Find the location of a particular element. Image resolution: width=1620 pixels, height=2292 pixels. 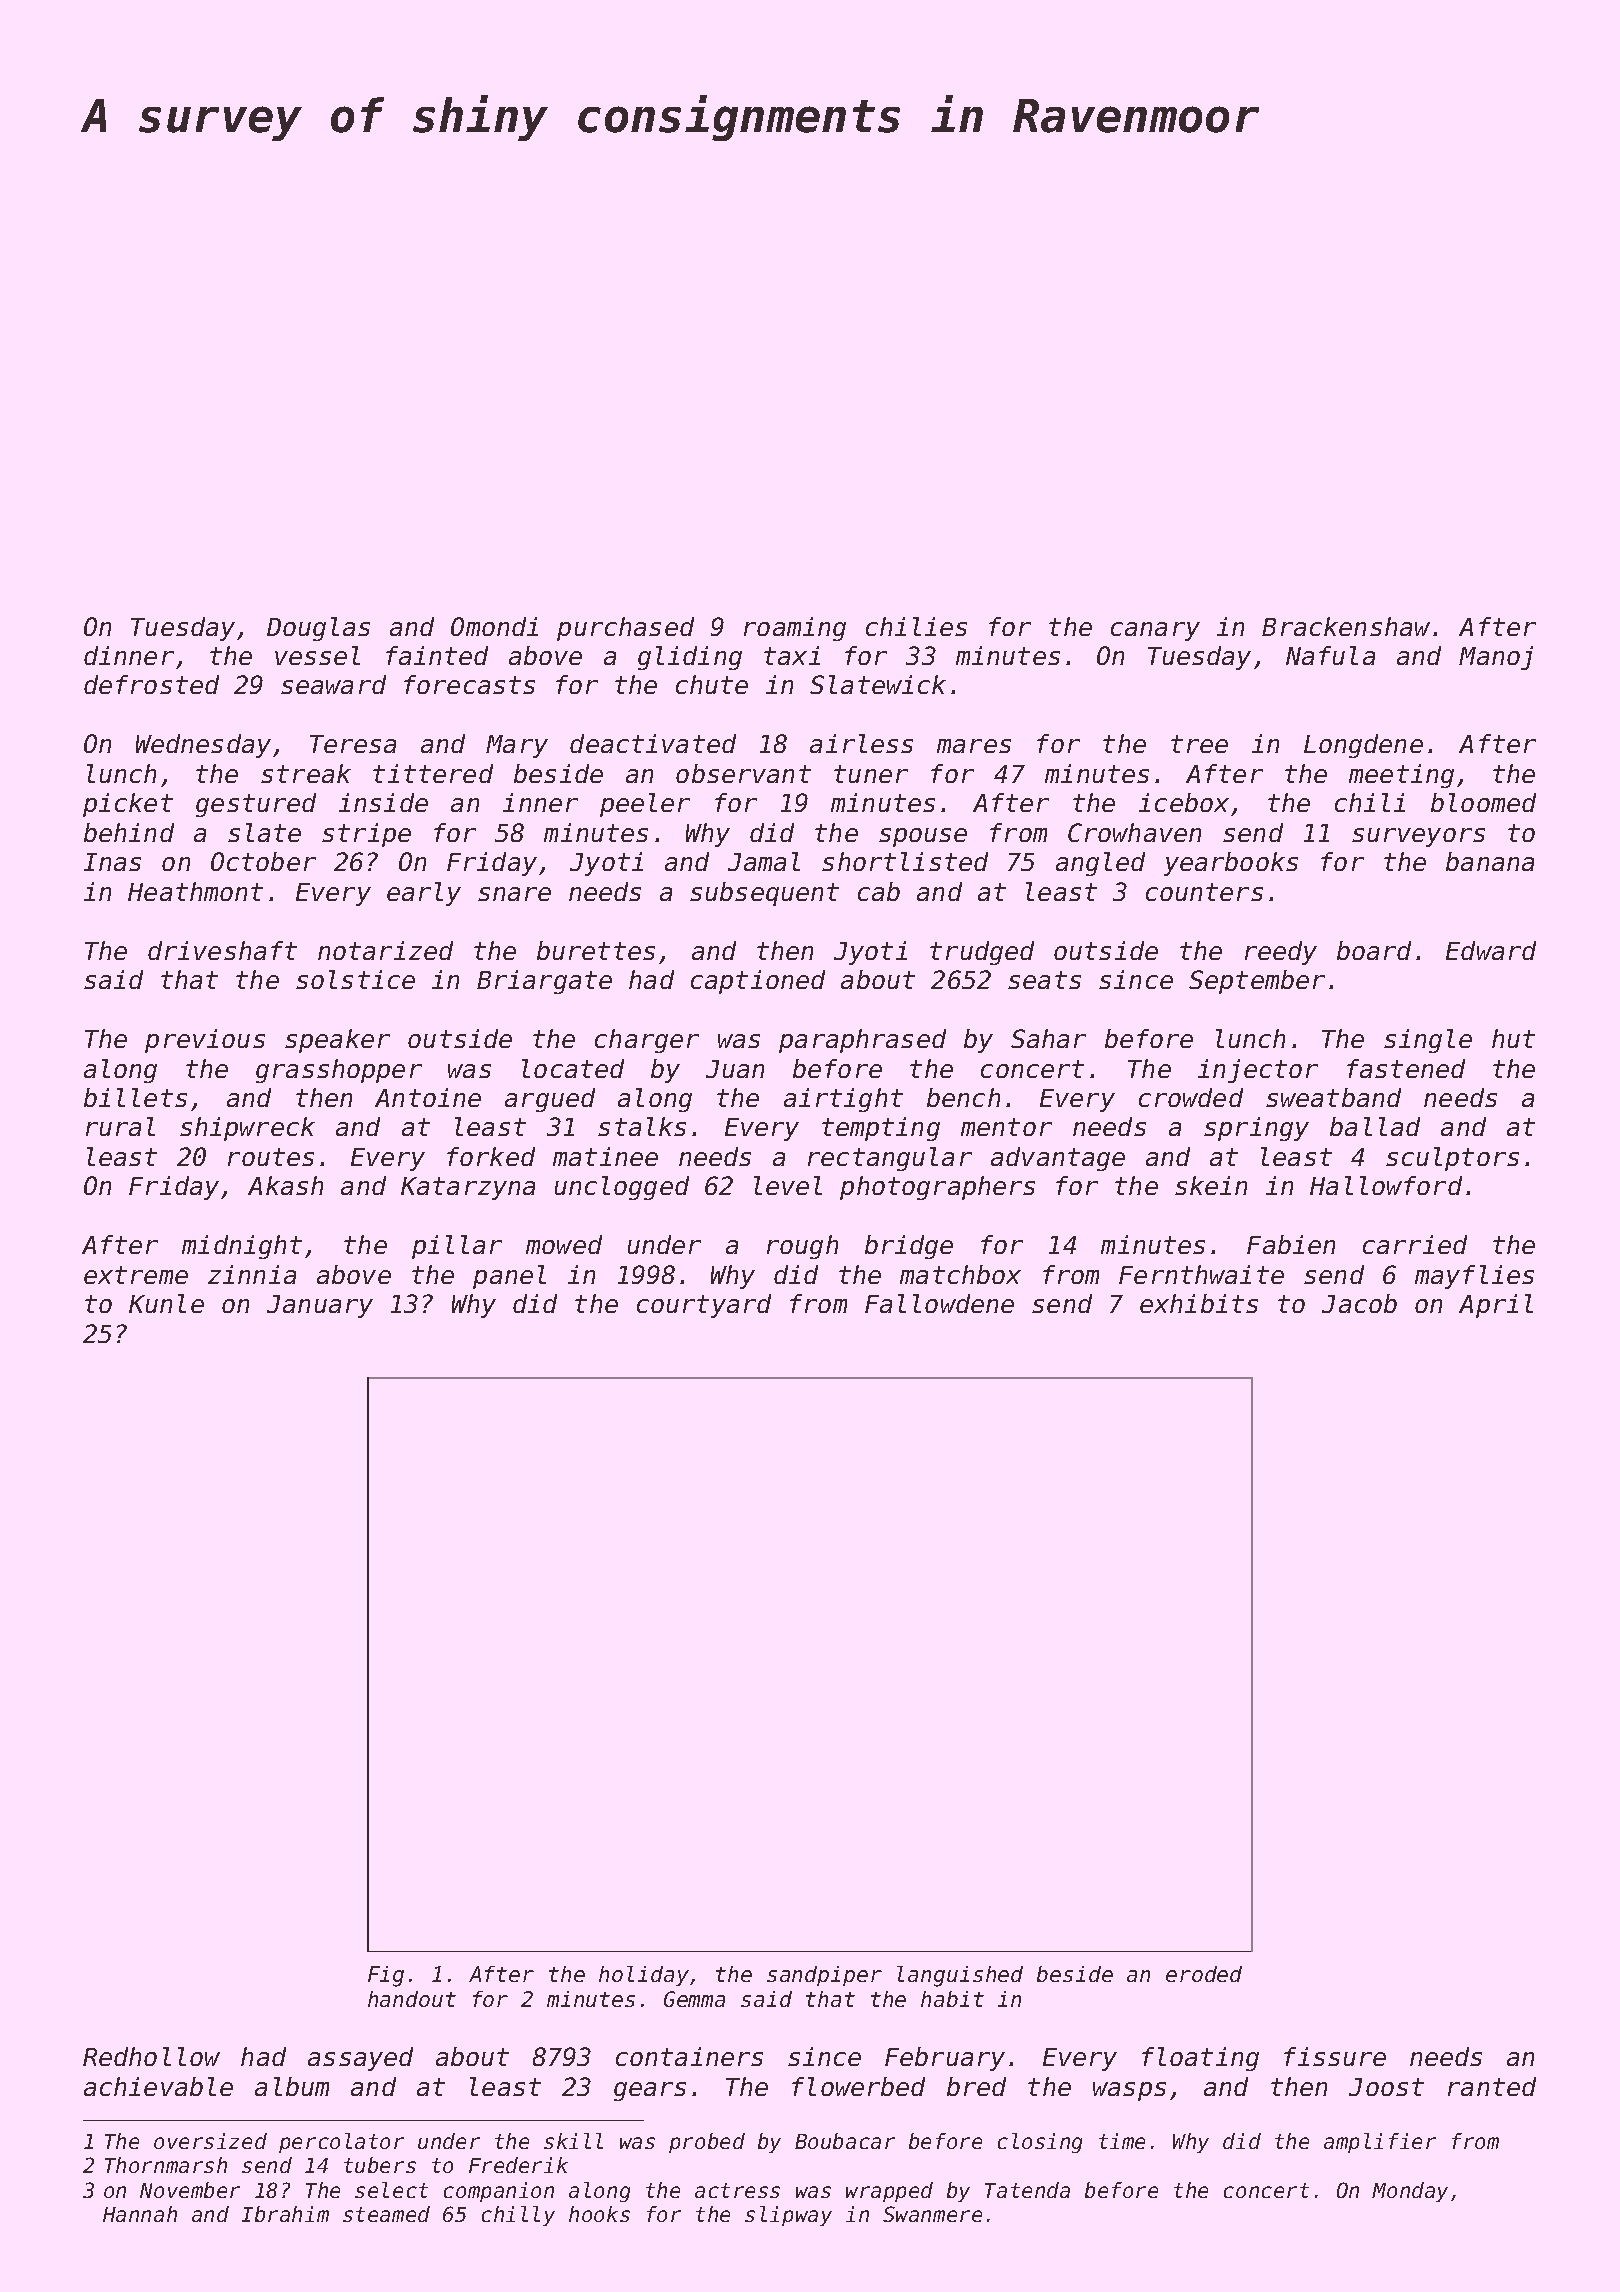

peeler is located at coordinates (645, 805).
